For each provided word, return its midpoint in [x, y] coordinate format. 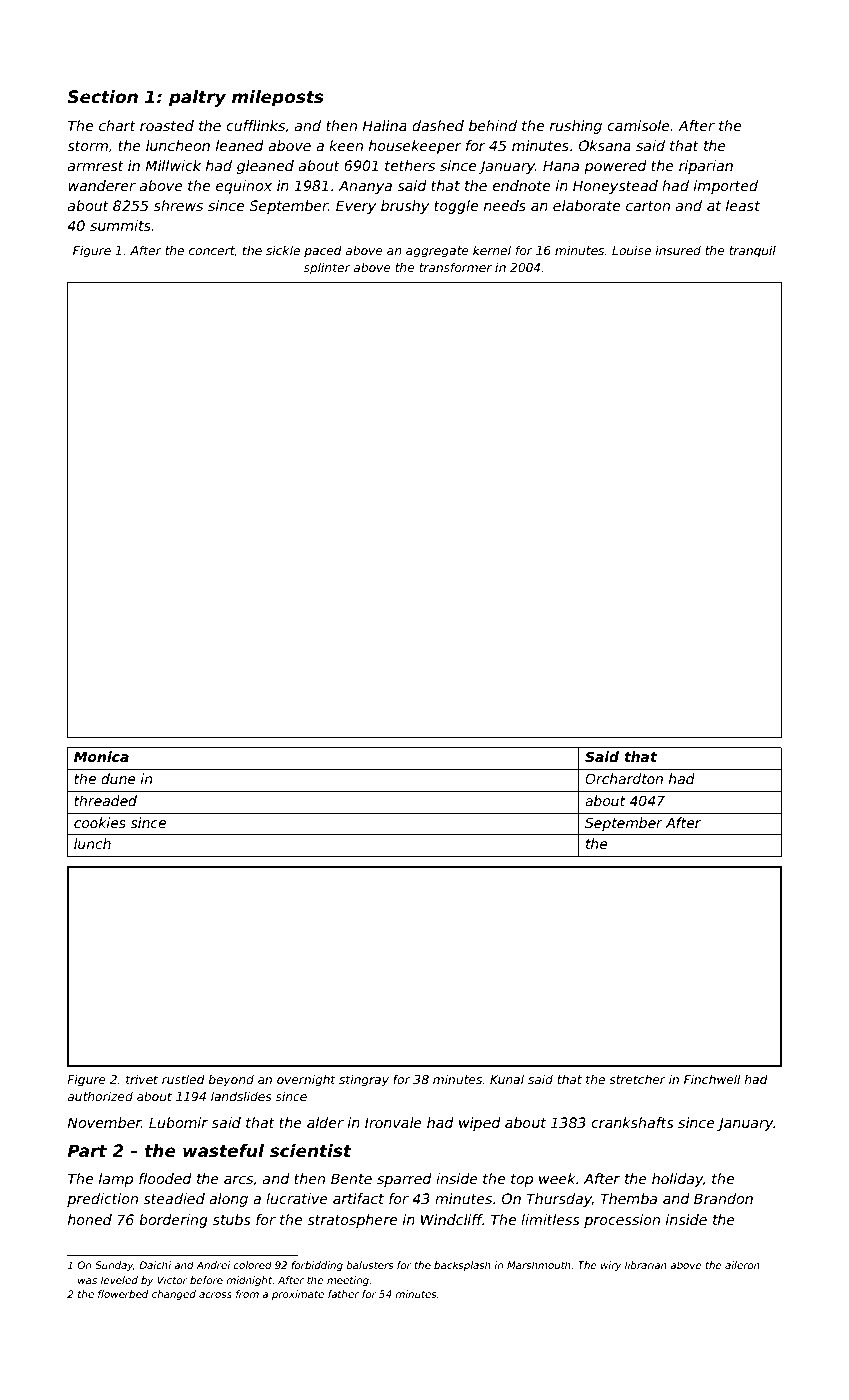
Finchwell [712, 1079]
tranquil [752, 251]
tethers [410, 165]
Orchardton [624, 778]
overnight [306, 1080]
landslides [241, 1096]
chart [117, 125]
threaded [105, 800]
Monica [101, 756]
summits [120, 225]
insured [678, 250]
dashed [438, 125]
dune [118, 778]
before [206, 1280]
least [743, 205]
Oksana [605, 145]
